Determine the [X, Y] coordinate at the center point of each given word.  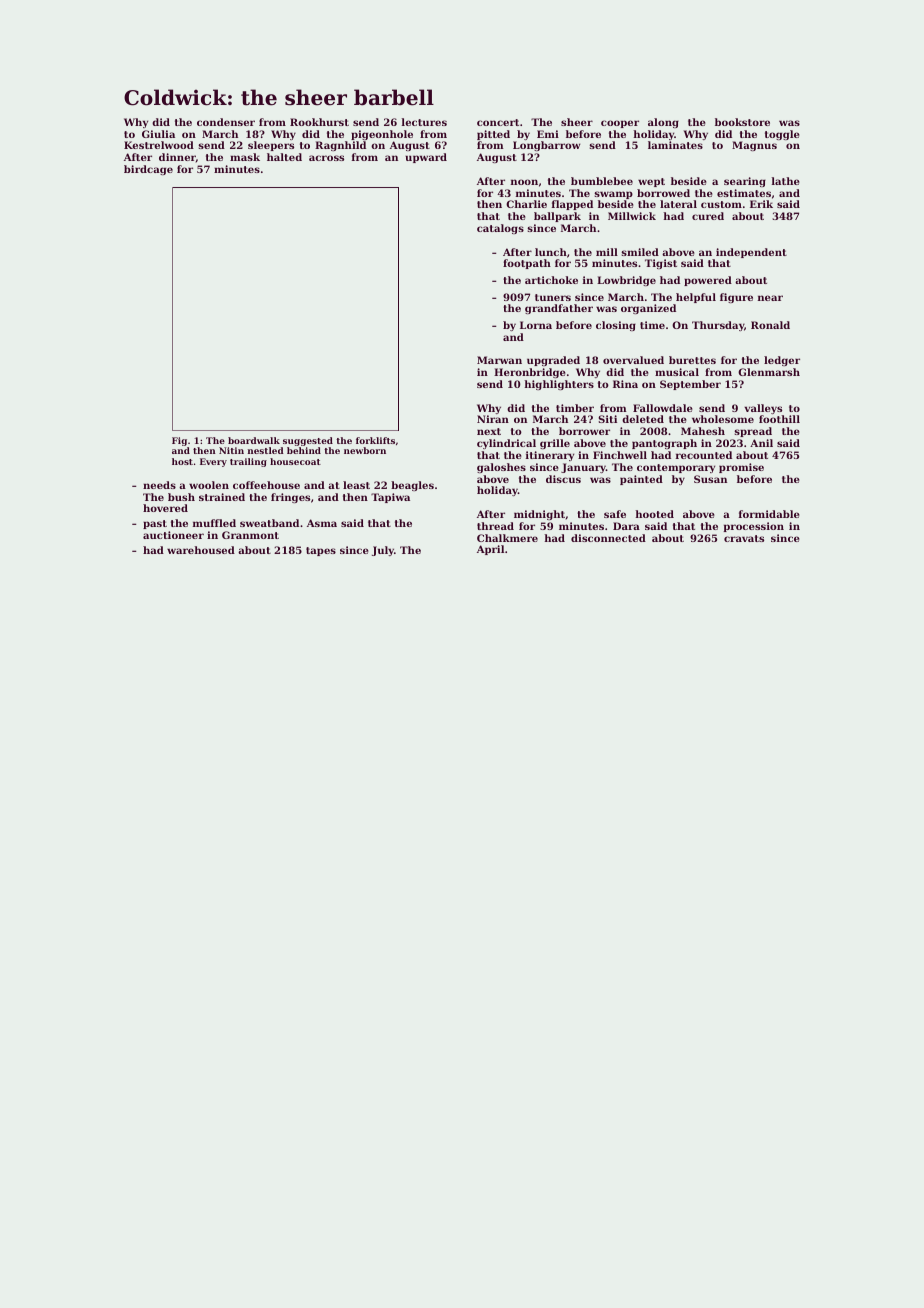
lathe [786, 181]
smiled [640, 252]
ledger [782, 361]
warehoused [201, 550]
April [490, 550]
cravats [744, 538]
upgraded [553, 361]
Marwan [499, 360]
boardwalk [254, 440]
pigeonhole [382, 135]
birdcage [148, 170]
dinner [177, 157]
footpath [527, 264]
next [489, 431]
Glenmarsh [769, 372]
